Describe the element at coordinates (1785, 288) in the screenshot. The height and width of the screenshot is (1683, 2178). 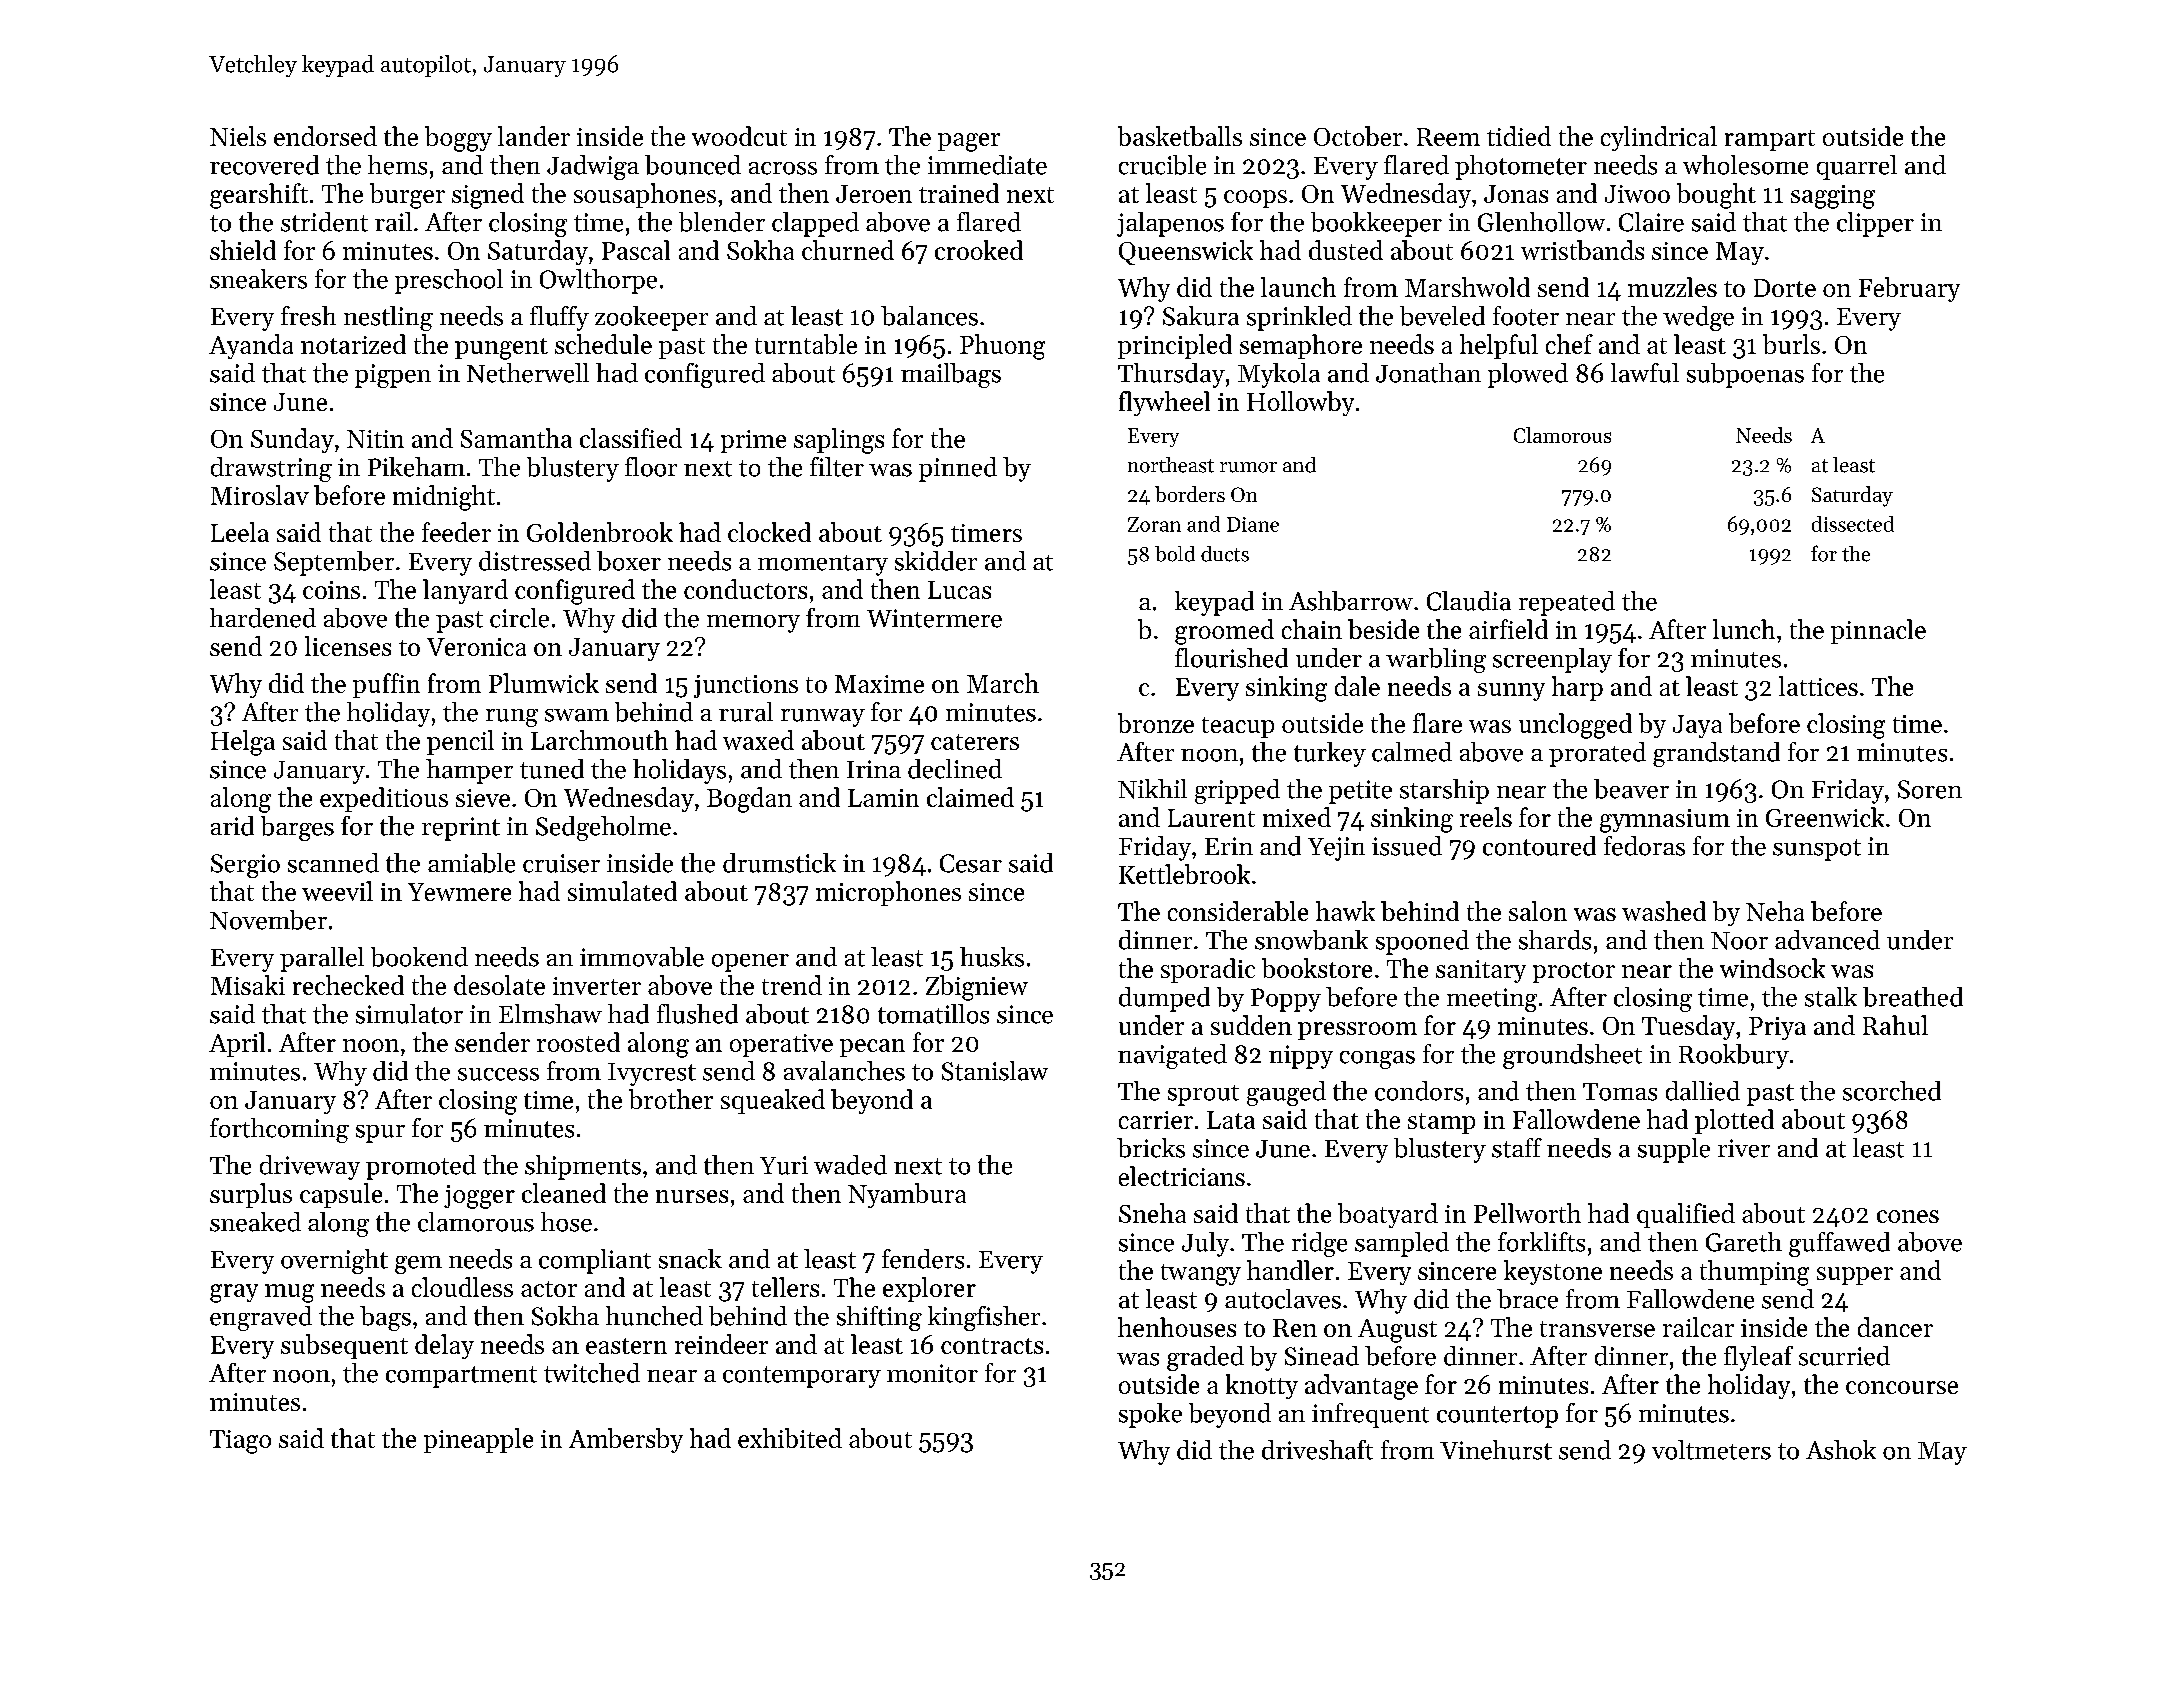
I see `Dorte` at that location.
